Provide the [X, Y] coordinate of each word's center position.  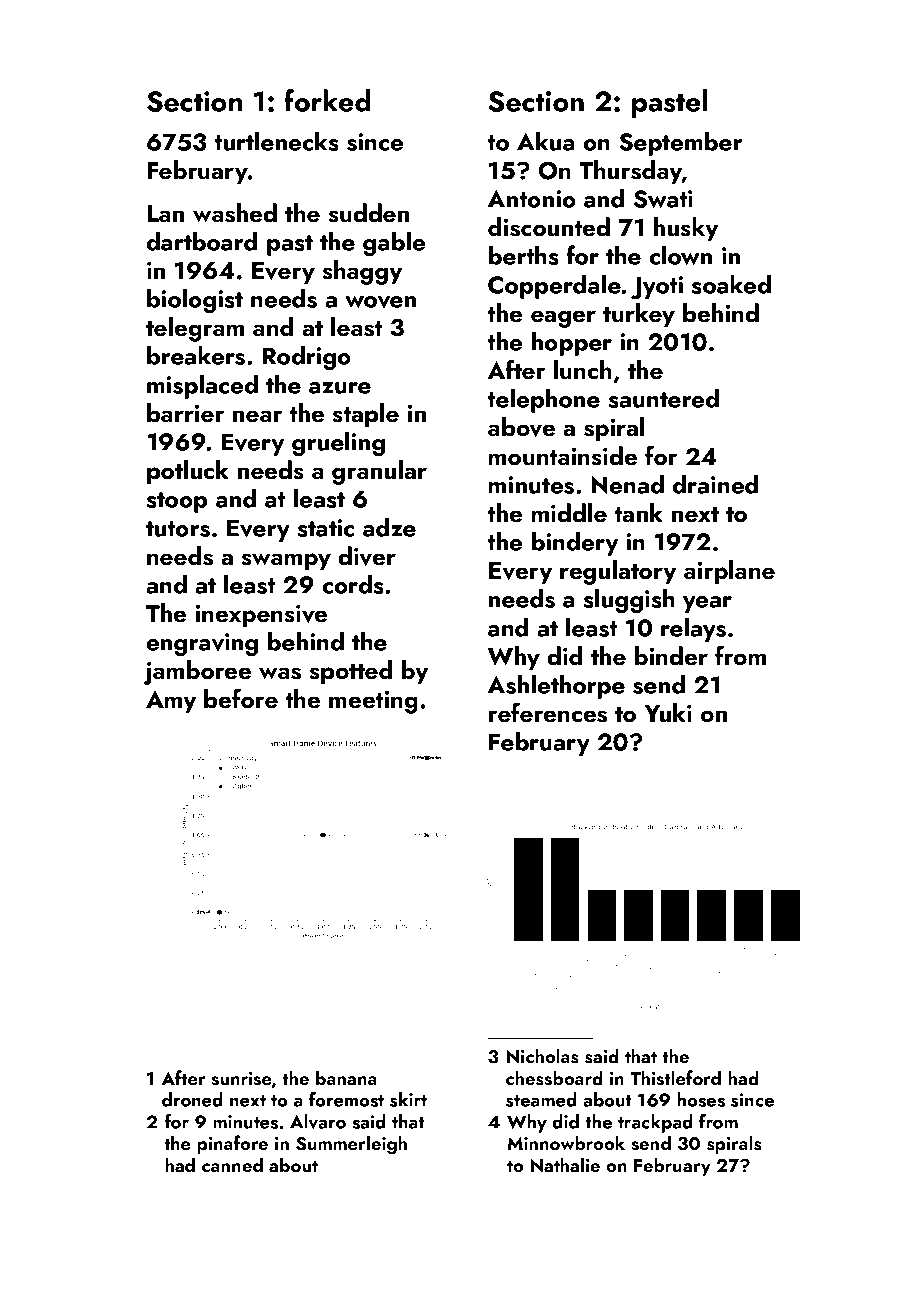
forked [327, 100]
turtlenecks [276, 141]
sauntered [664, 398]
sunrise [241, 1079]
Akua [546, 141]
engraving [202, 645]
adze [389, 527]
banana [346, 1077]
